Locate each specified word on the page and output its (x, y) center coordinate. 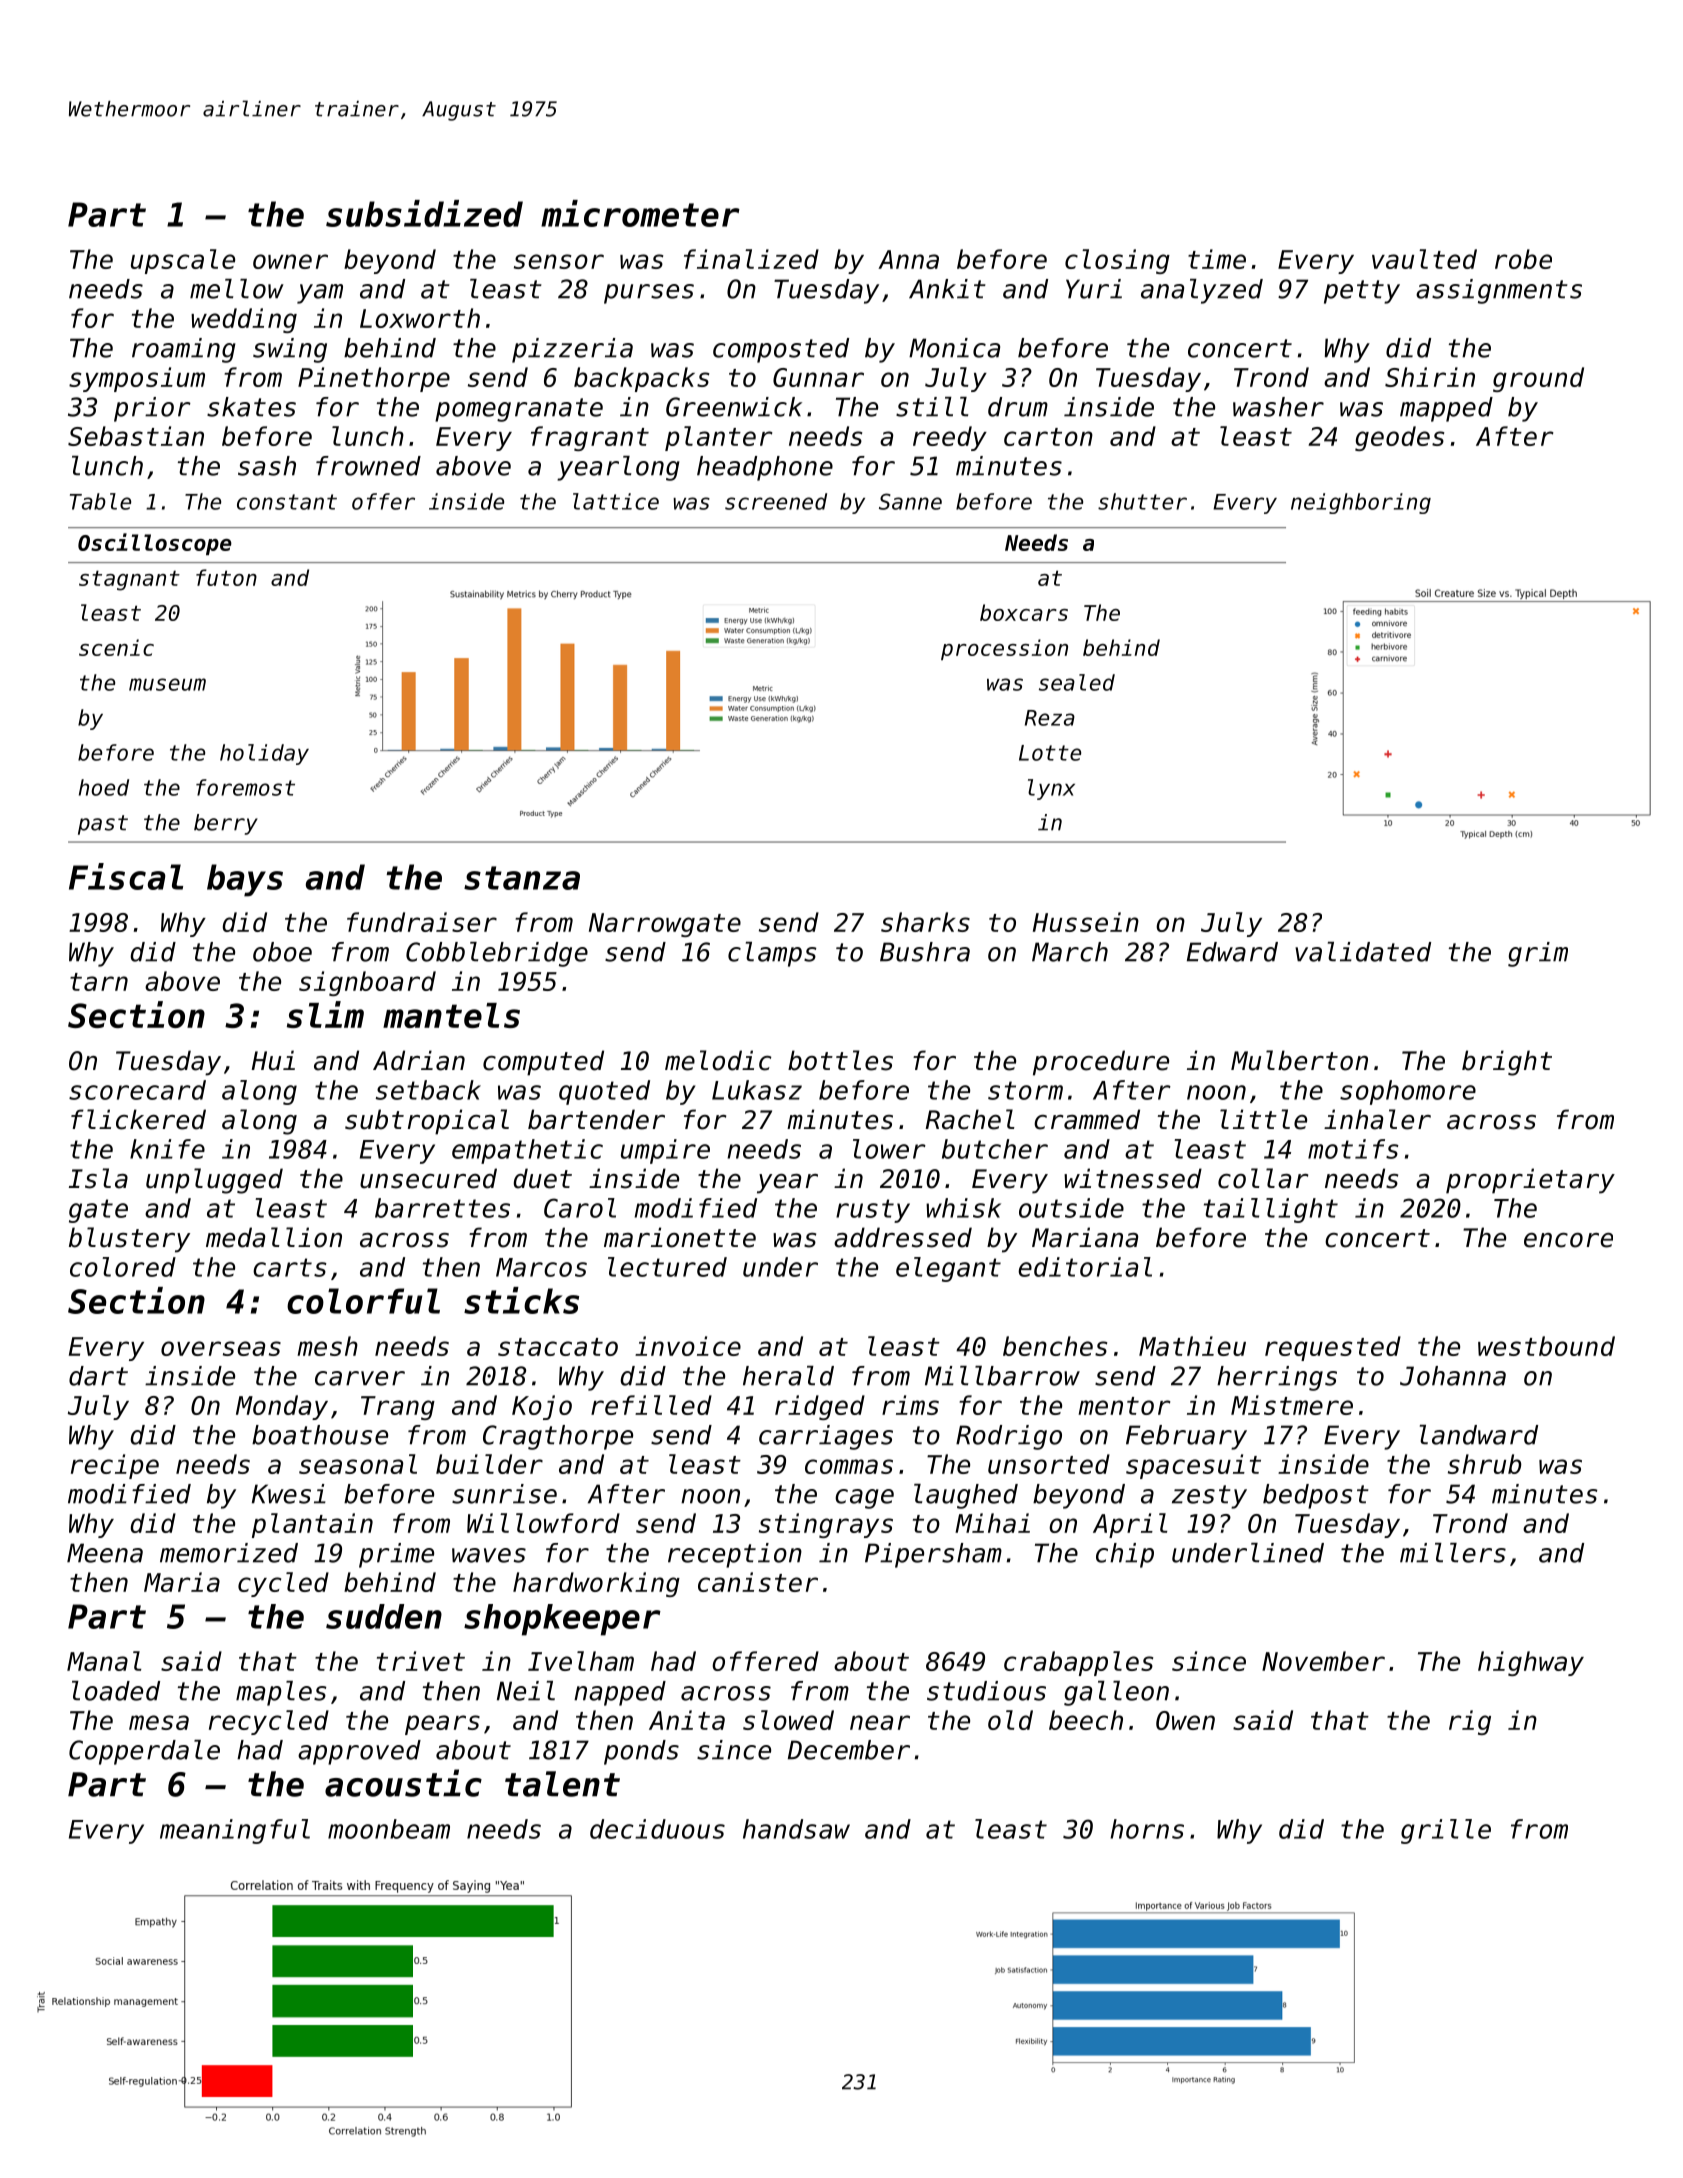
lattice (616, 501)
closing (1117, 261)
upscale (183, 261)
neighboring (1361, 503)
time (1217, 259)
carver (360, 1378)
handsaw (796, 1829)
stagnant (129, 580)
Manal (104, 1661)
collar (1263, 1178)
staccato (558, 1347)
